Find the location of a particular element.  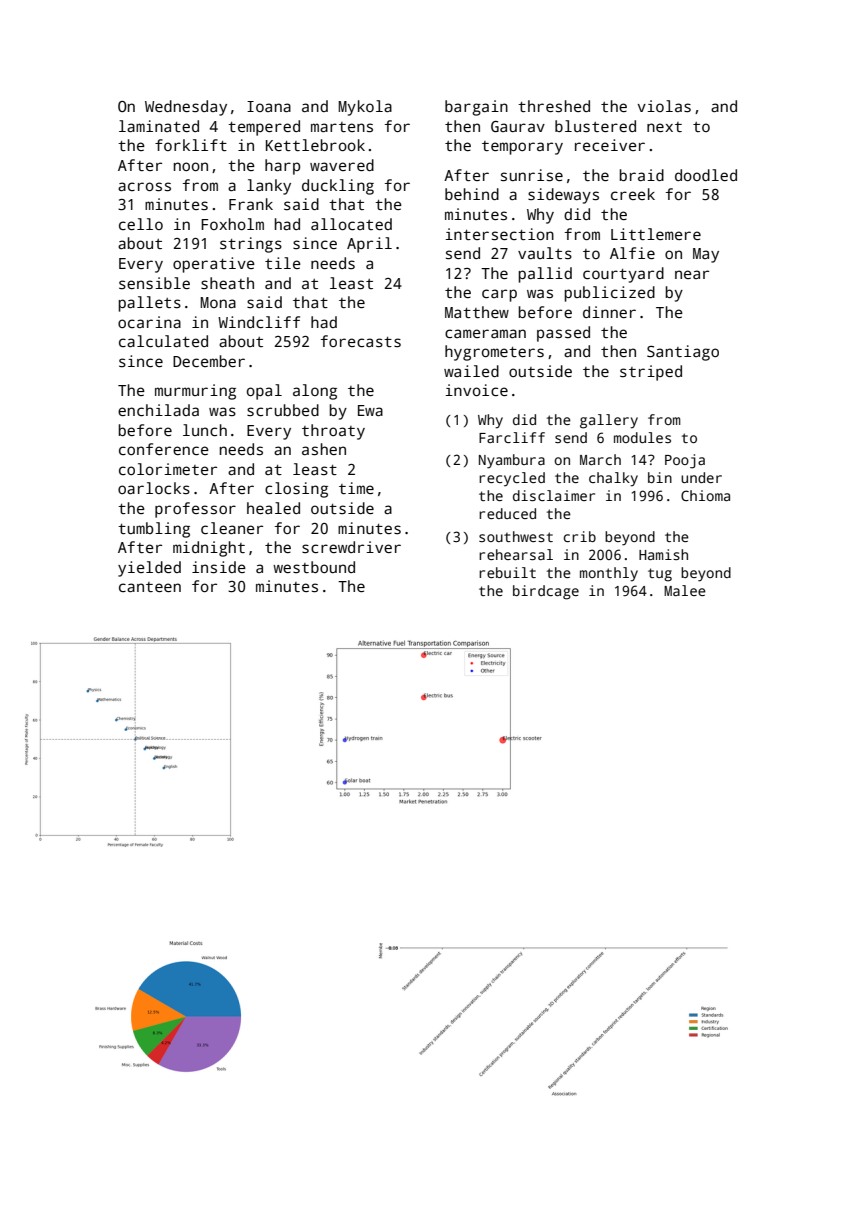

invoice is located at coordinates (476, 390).
